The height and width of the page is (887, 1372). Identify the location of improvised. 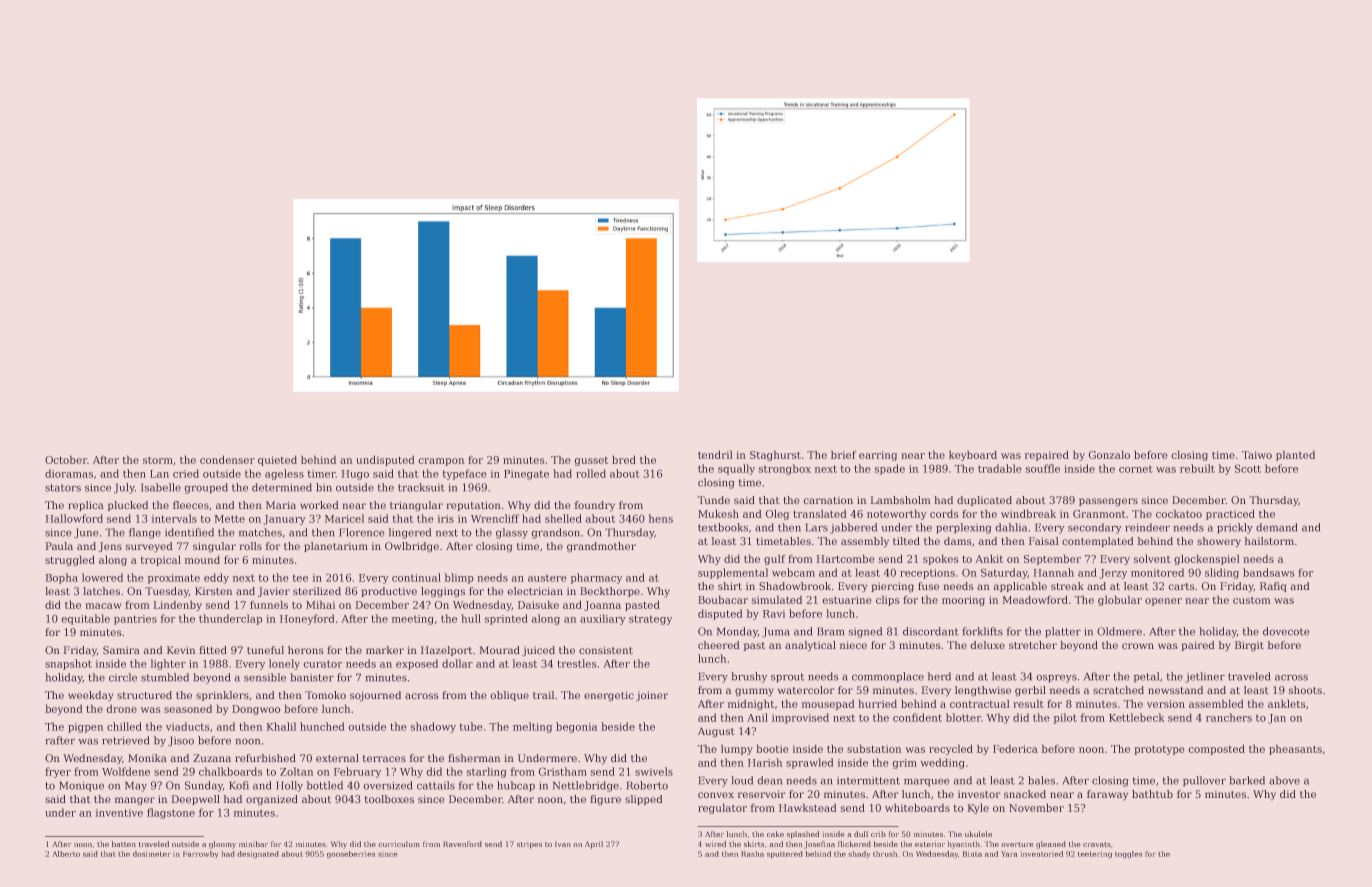
(800, 718).
